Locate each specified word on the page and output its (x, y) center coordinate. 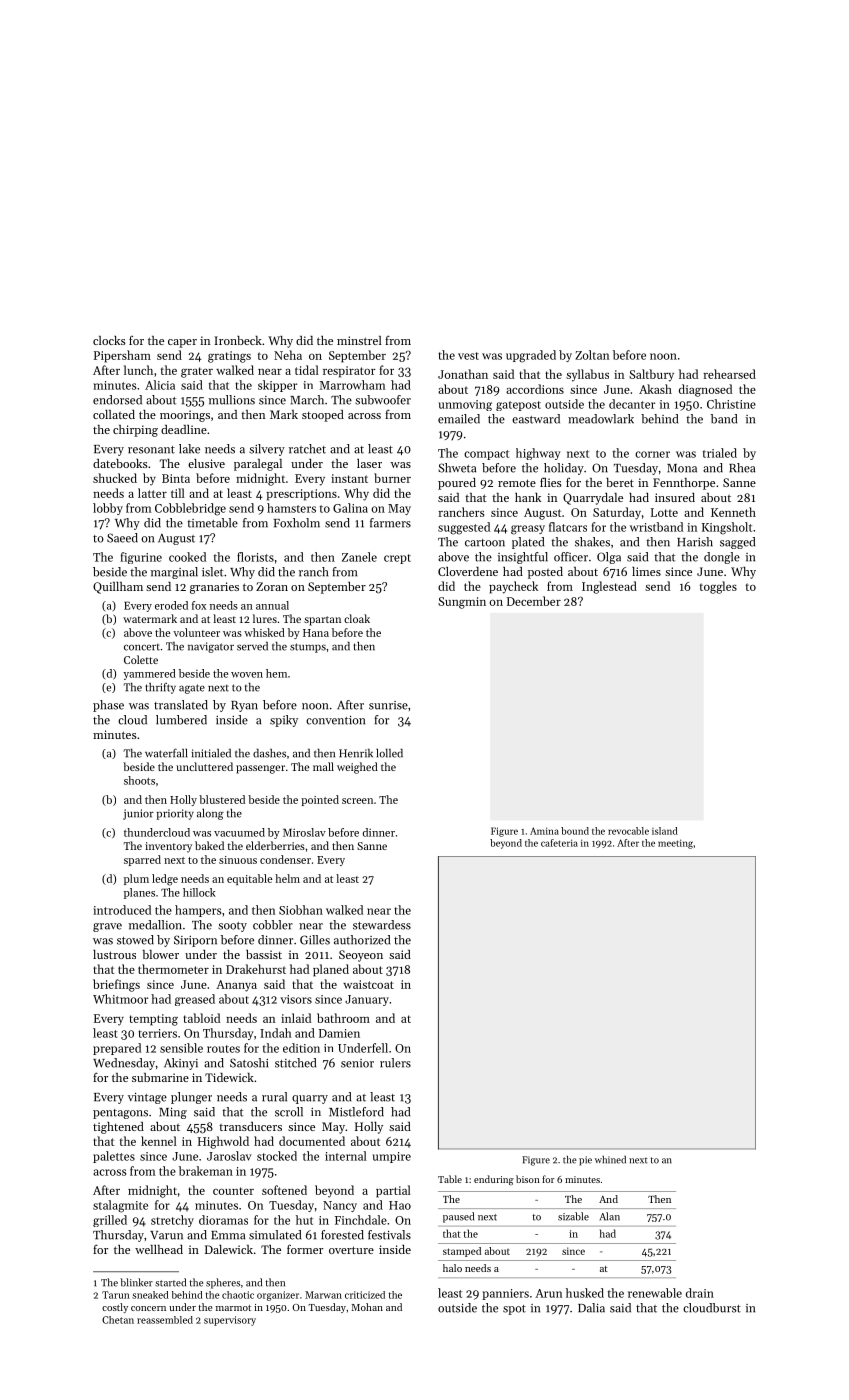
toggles (718, 587)
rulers (395, 1063)
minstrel (359, 340)
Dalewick (229, 1249)
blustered (222, 799)
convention (335, 720)
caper (182, 343)
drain (700, 1293)
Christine (731, 404)
